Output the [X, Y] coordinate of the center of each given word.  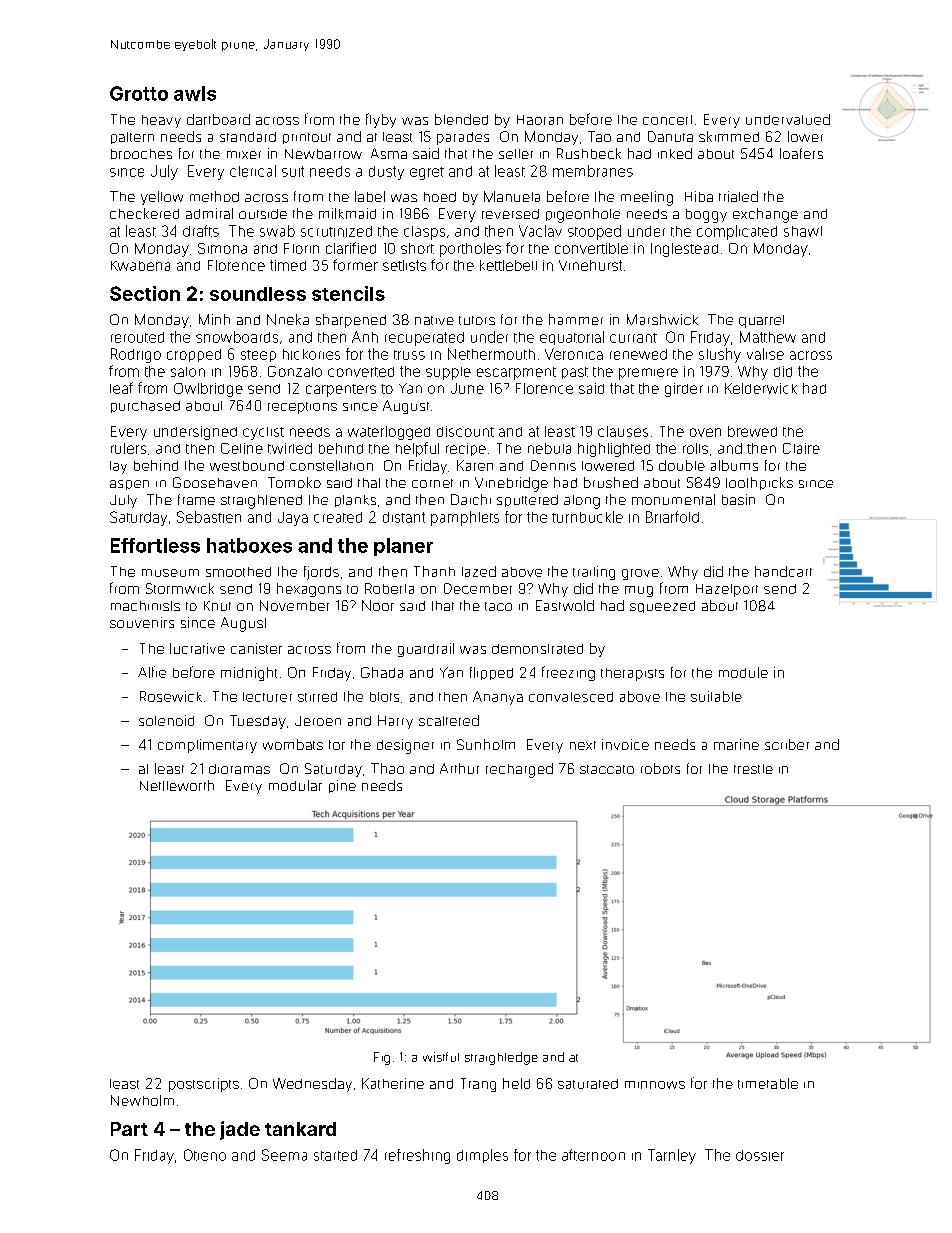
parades [463, 138]
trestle [753, 769]
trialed [738, 196]
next [583, 745]
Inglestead [684, 250]
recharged [519, 770]
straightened [261, 502]
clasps [424, 233]
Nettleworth [177, 785]
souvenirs [142, 622]
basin [738, 499]
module [743, 672]
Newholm [142, 1100]
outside [263, 214]
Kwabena [140, 266]
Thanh [434, 571]
